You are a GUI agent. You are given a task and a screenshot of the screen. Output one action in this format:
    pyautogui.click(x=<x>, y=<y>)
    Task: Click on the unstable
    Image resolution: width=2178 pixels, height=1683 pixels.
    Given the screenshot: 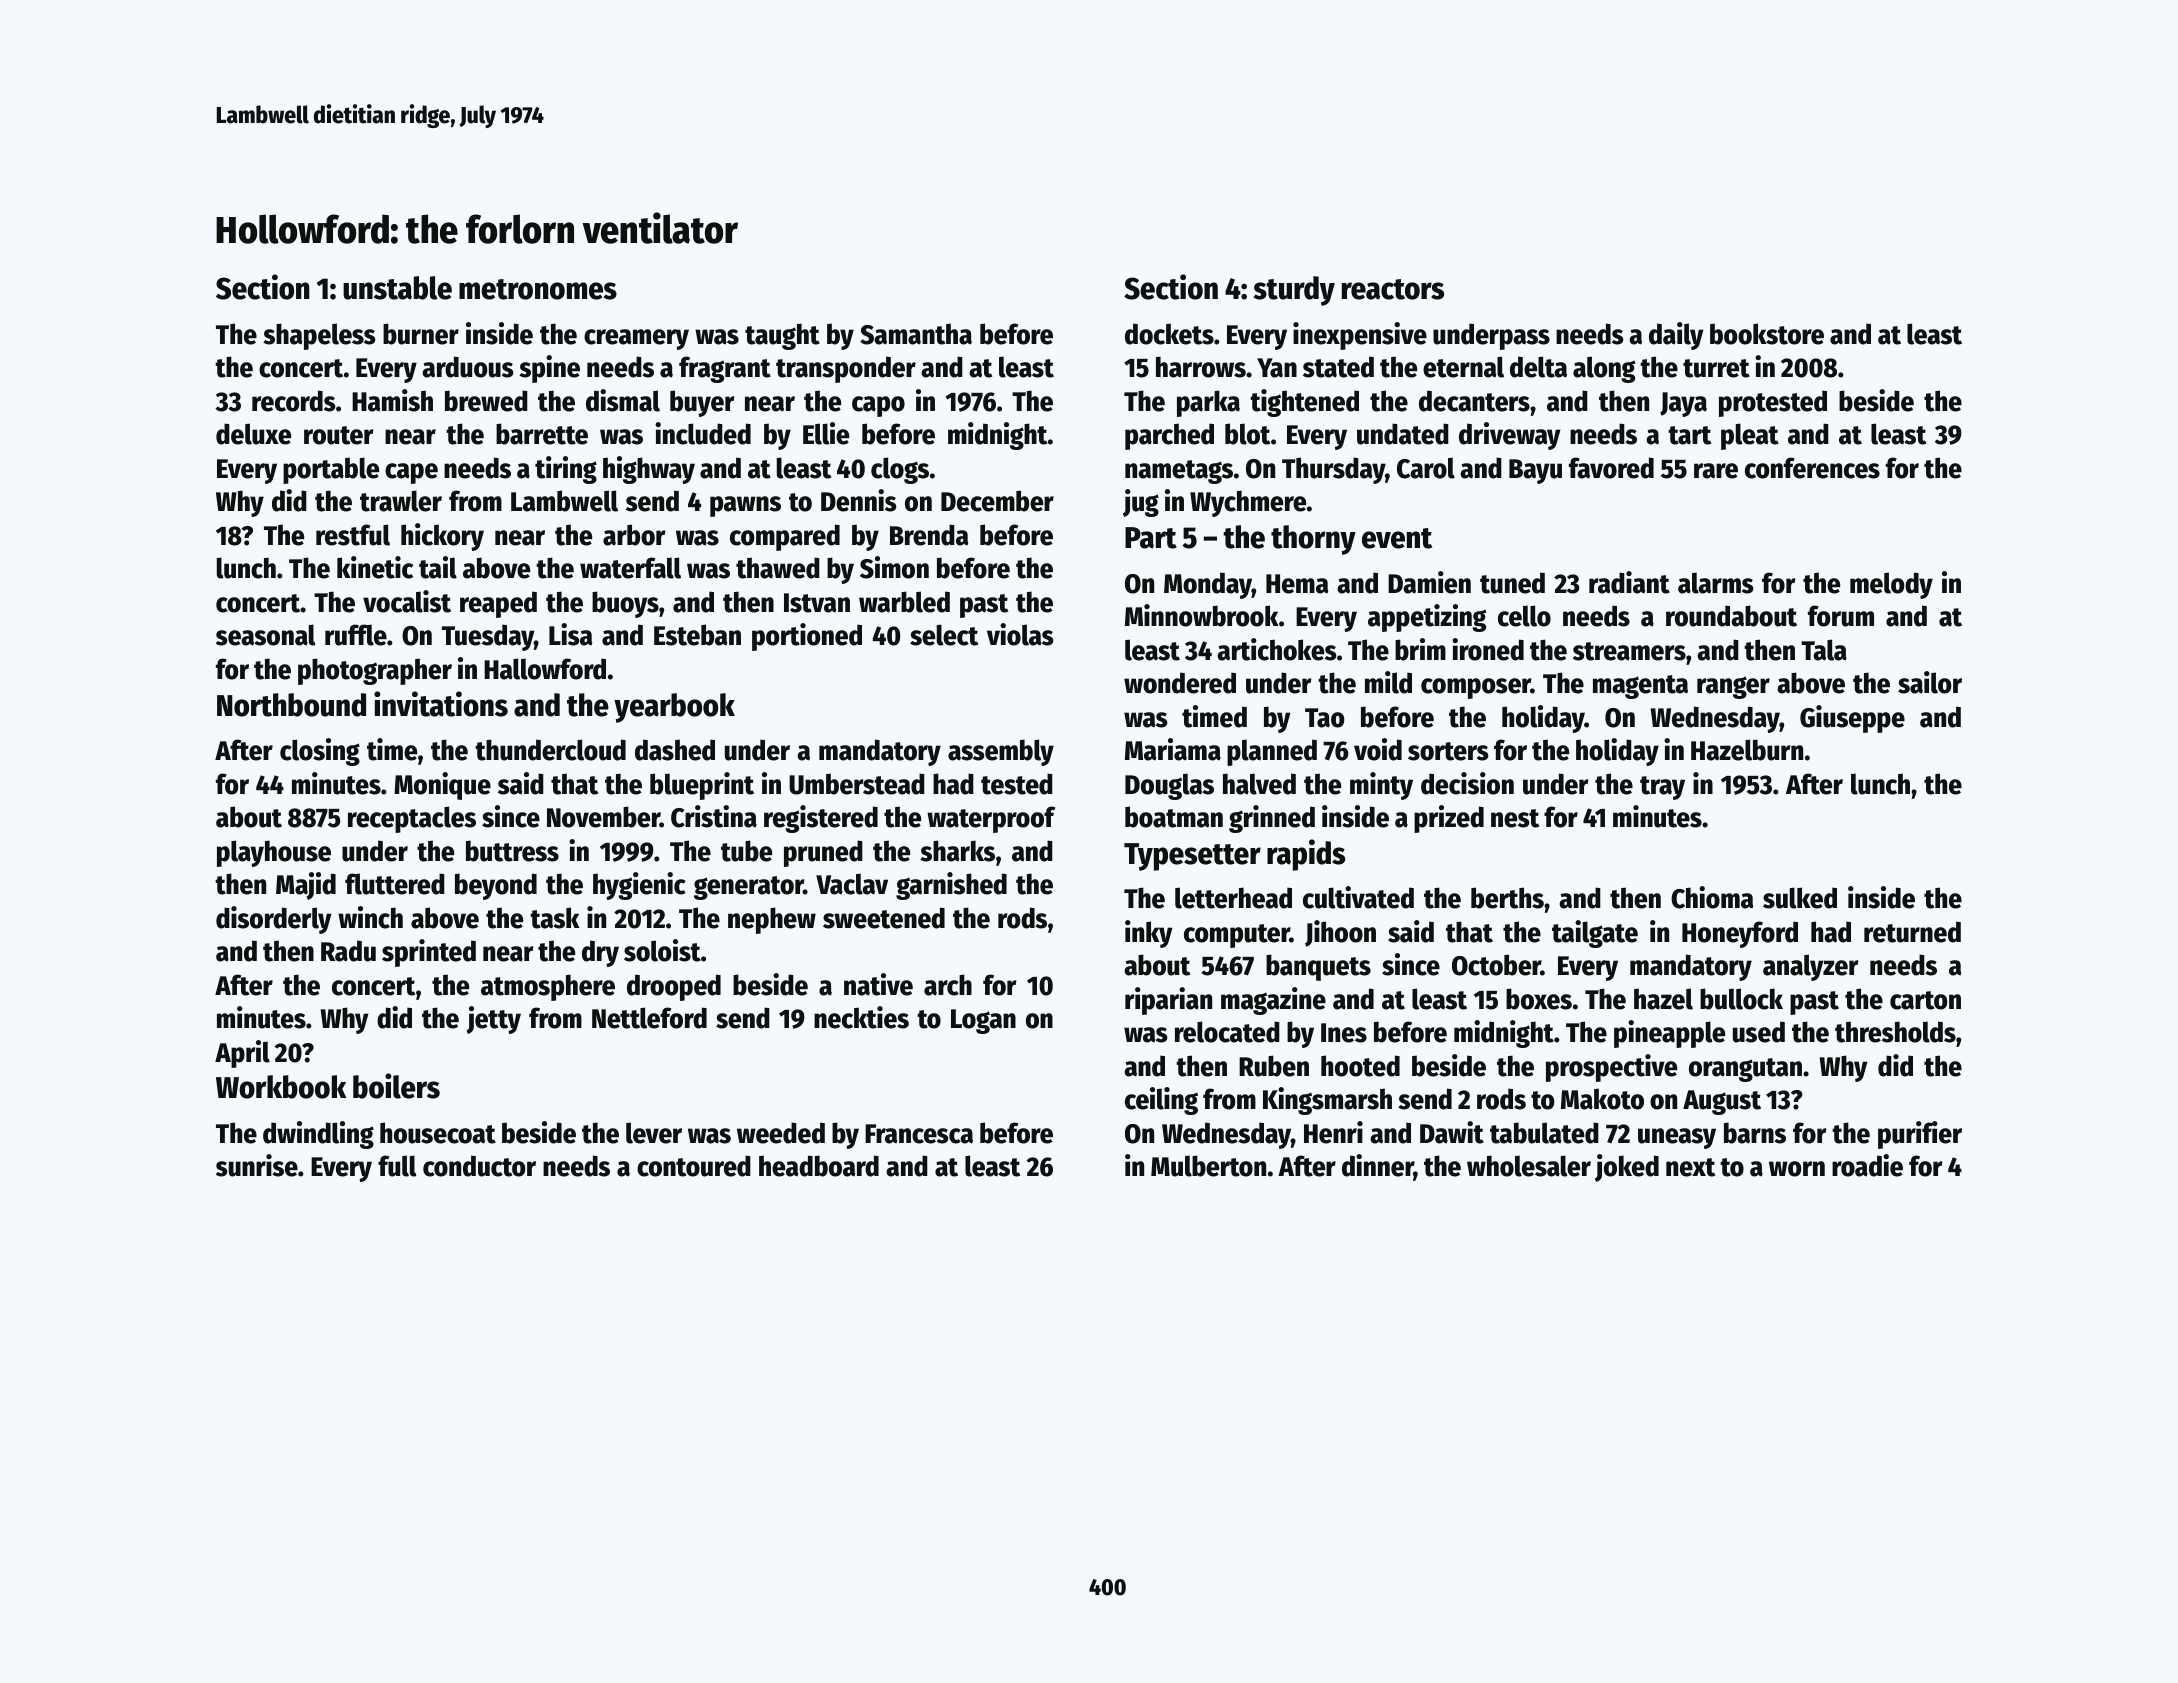 What is the action you would take?
    pyautogui.click(x=397, y=288)
